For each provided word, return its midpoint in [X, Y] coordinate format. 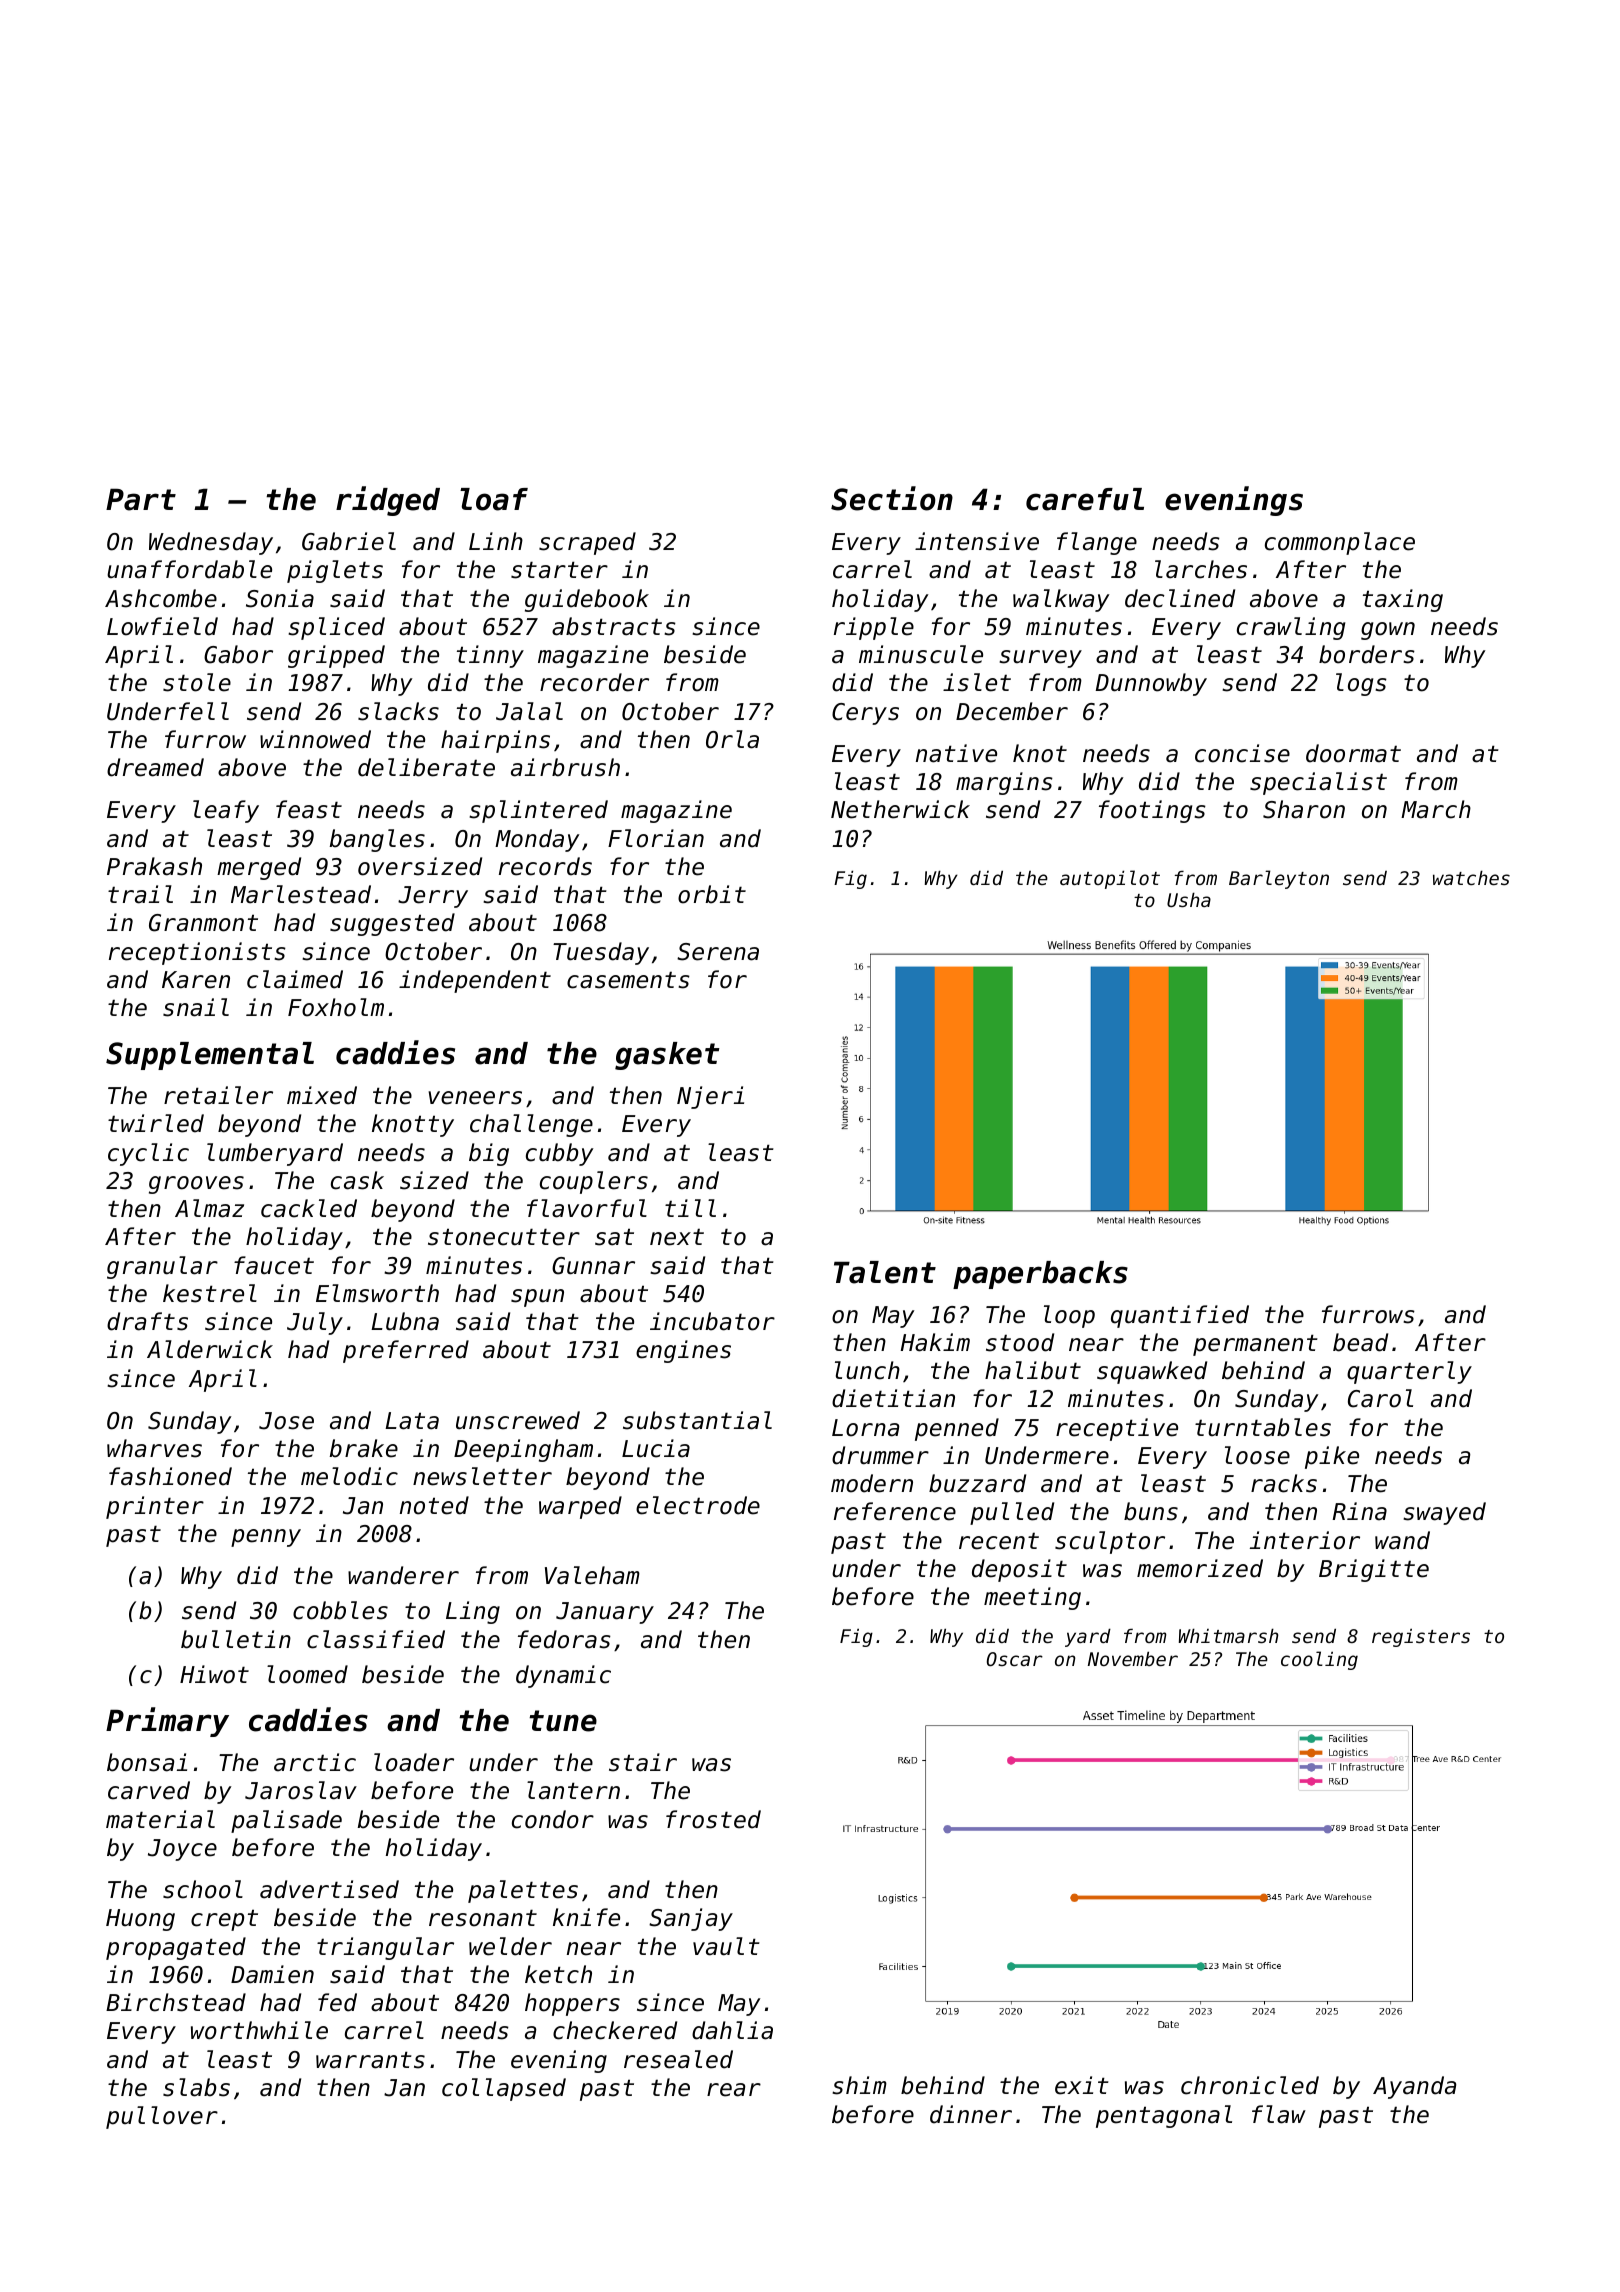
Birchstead [176, 2002]
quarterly [1409, 1372]
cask [357, 1180]
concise [1242, 753]
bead [1360, 1342]
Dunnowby [1151, 684]
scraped [587, 543]
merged [259, 868]
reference [895, 1511]
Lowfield [162, 626]
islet [977, 682]
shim [859, 2085]
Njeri [710, 1097]
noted [434, 1505]
